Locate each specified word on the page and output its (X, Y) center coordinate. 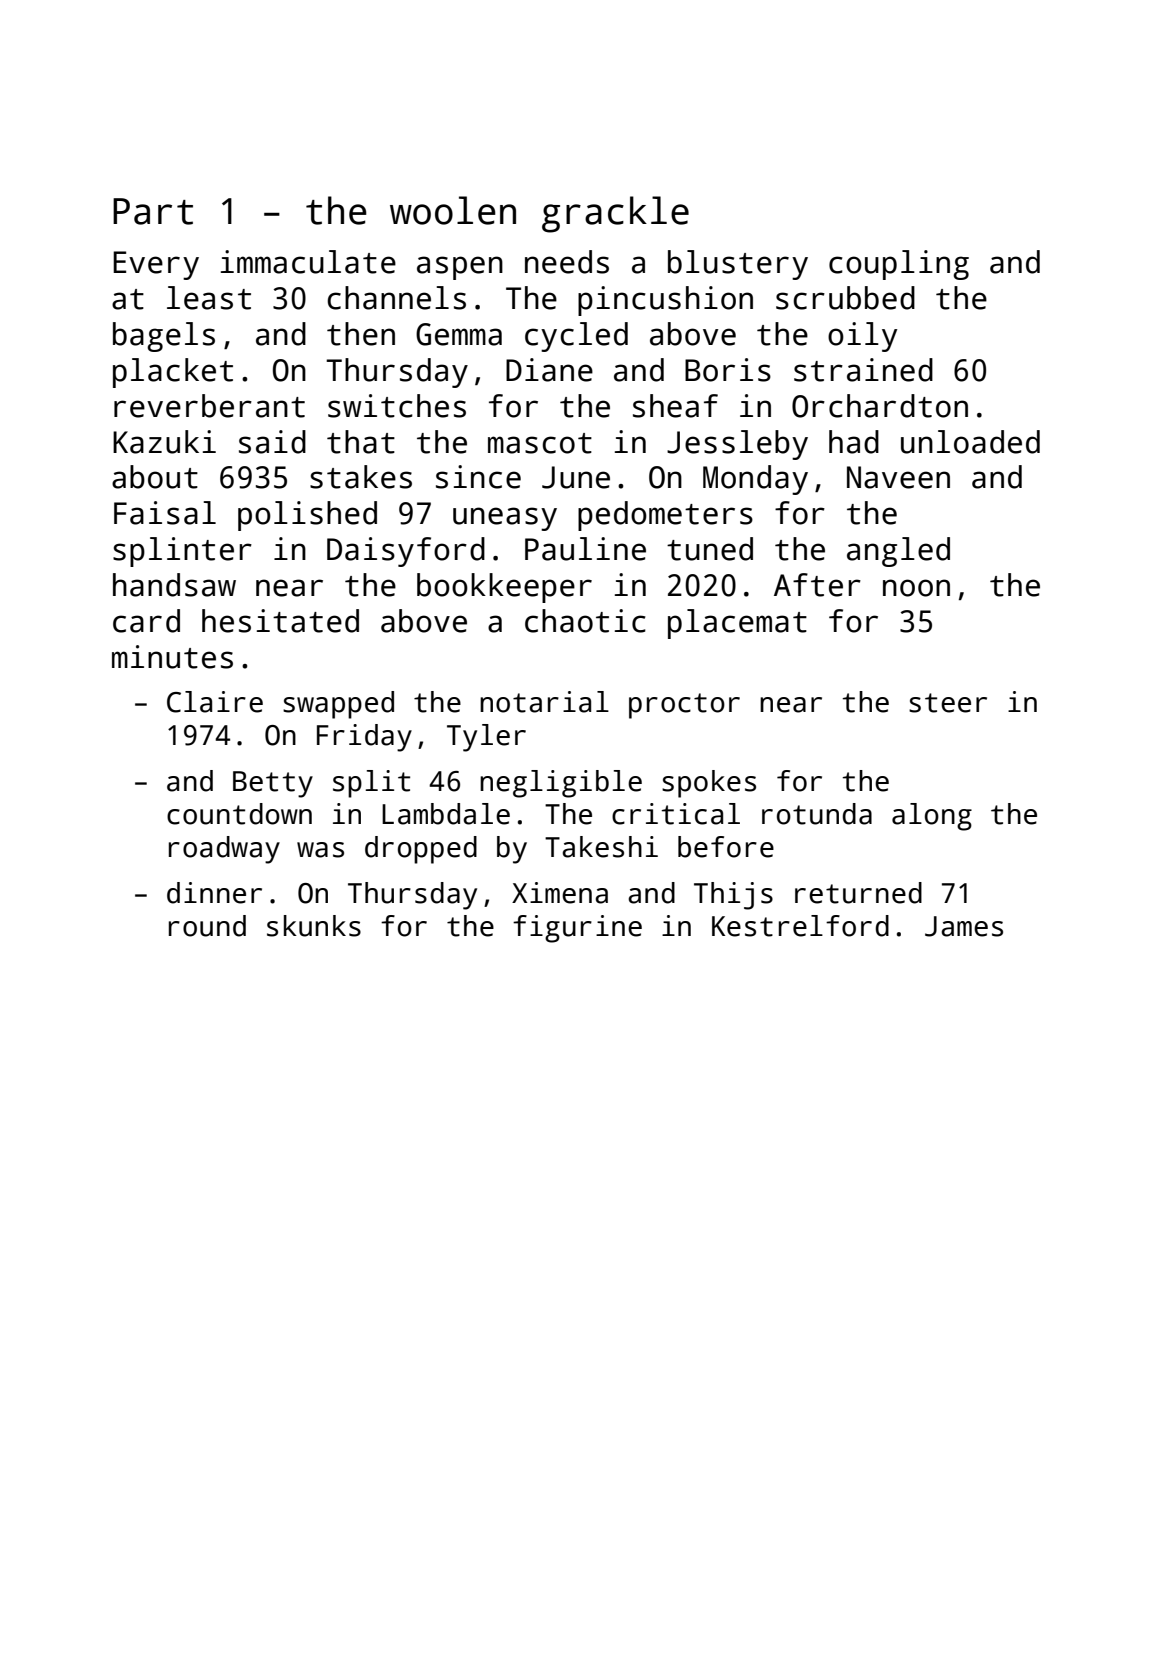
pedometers (665, 516)
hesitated (280, 621)
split (371, 784)
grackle (615, 214)
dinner (214, 893)
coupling (899, 265)
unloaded (970, 442)
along (932, 817)
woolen (453, 210)
